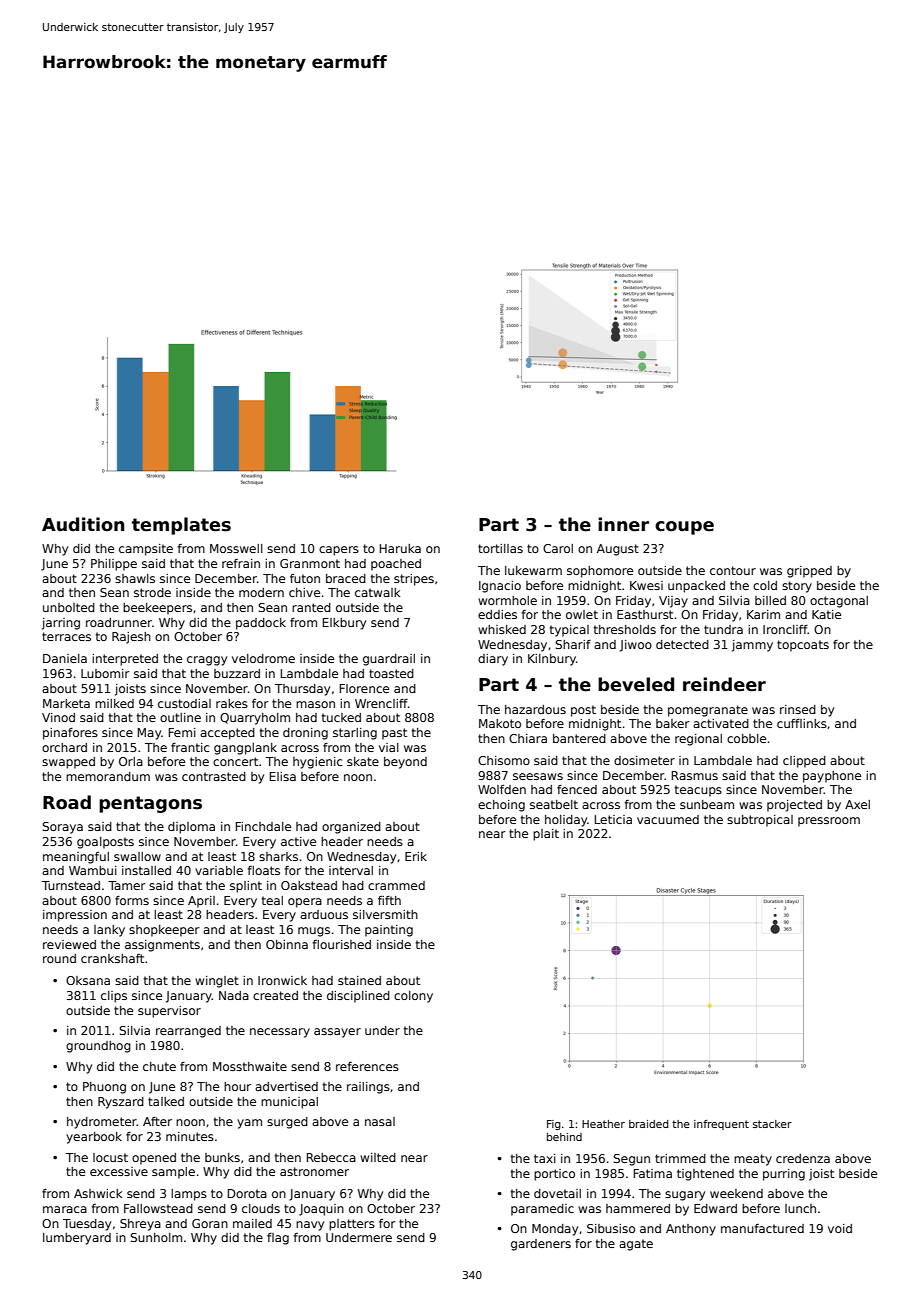  I want to click on owlet, so click(582, 614).
